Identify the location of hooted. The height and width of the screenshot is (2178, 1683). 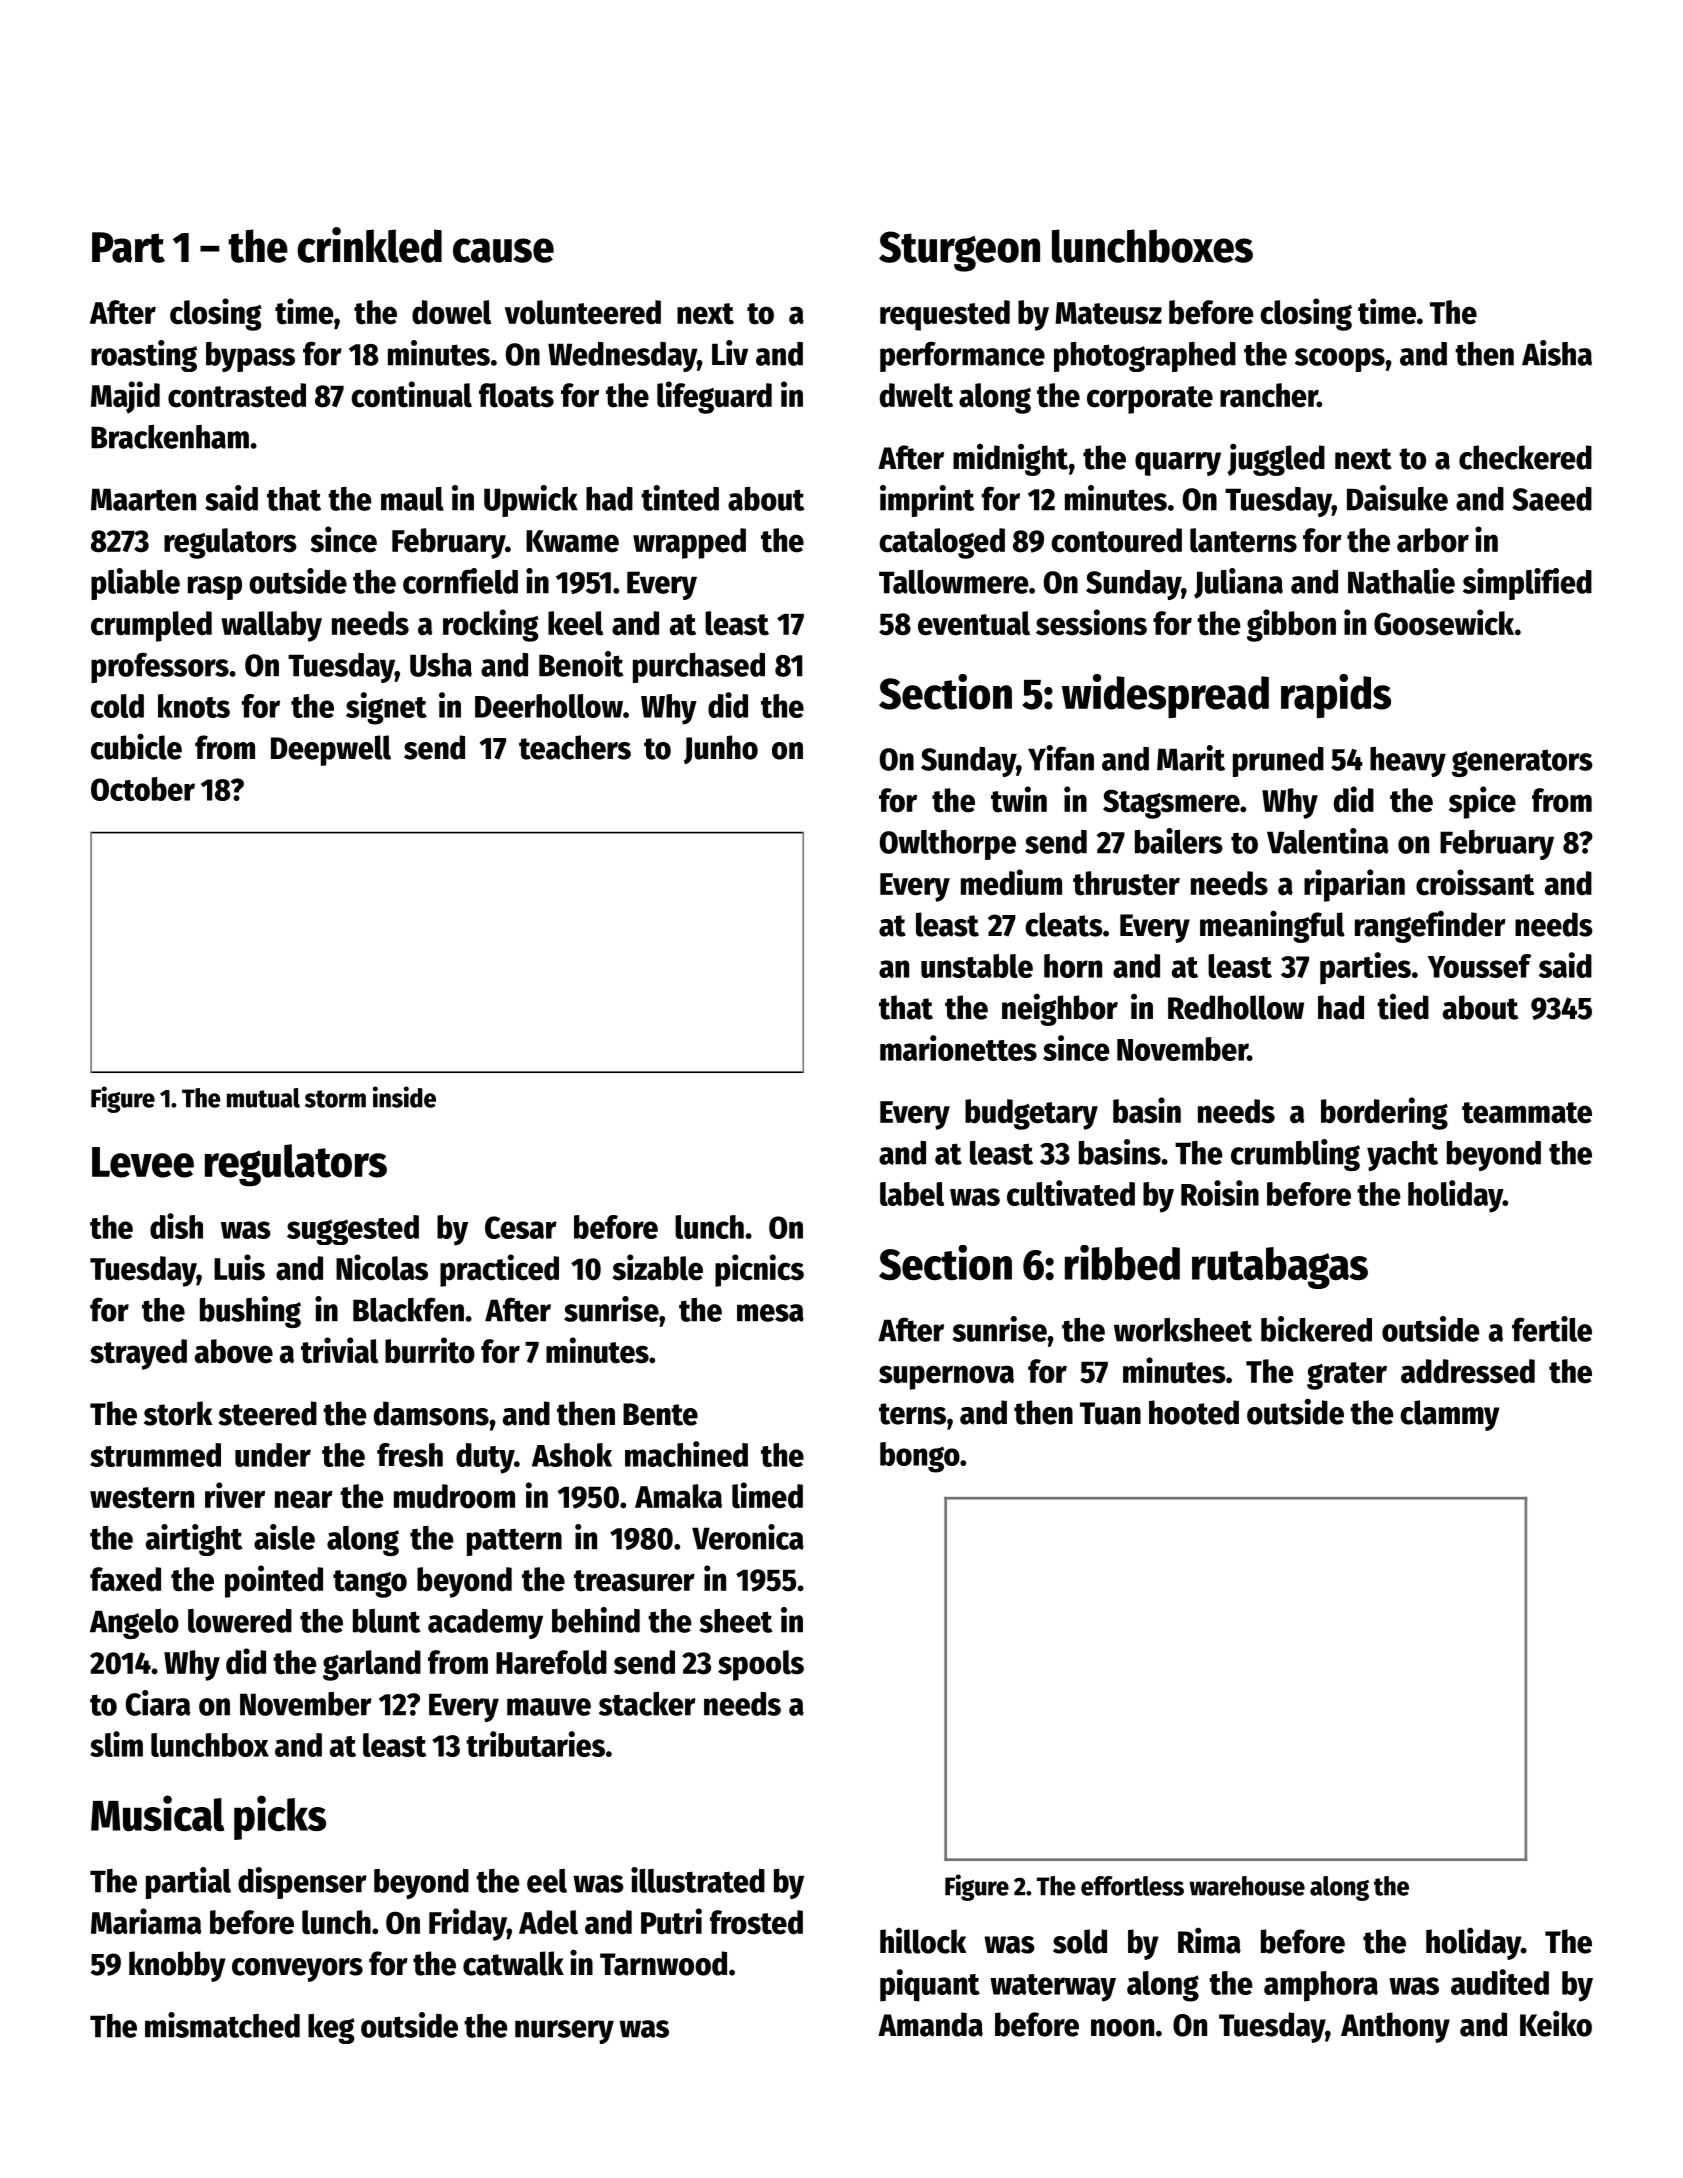
(1194, 1412).
